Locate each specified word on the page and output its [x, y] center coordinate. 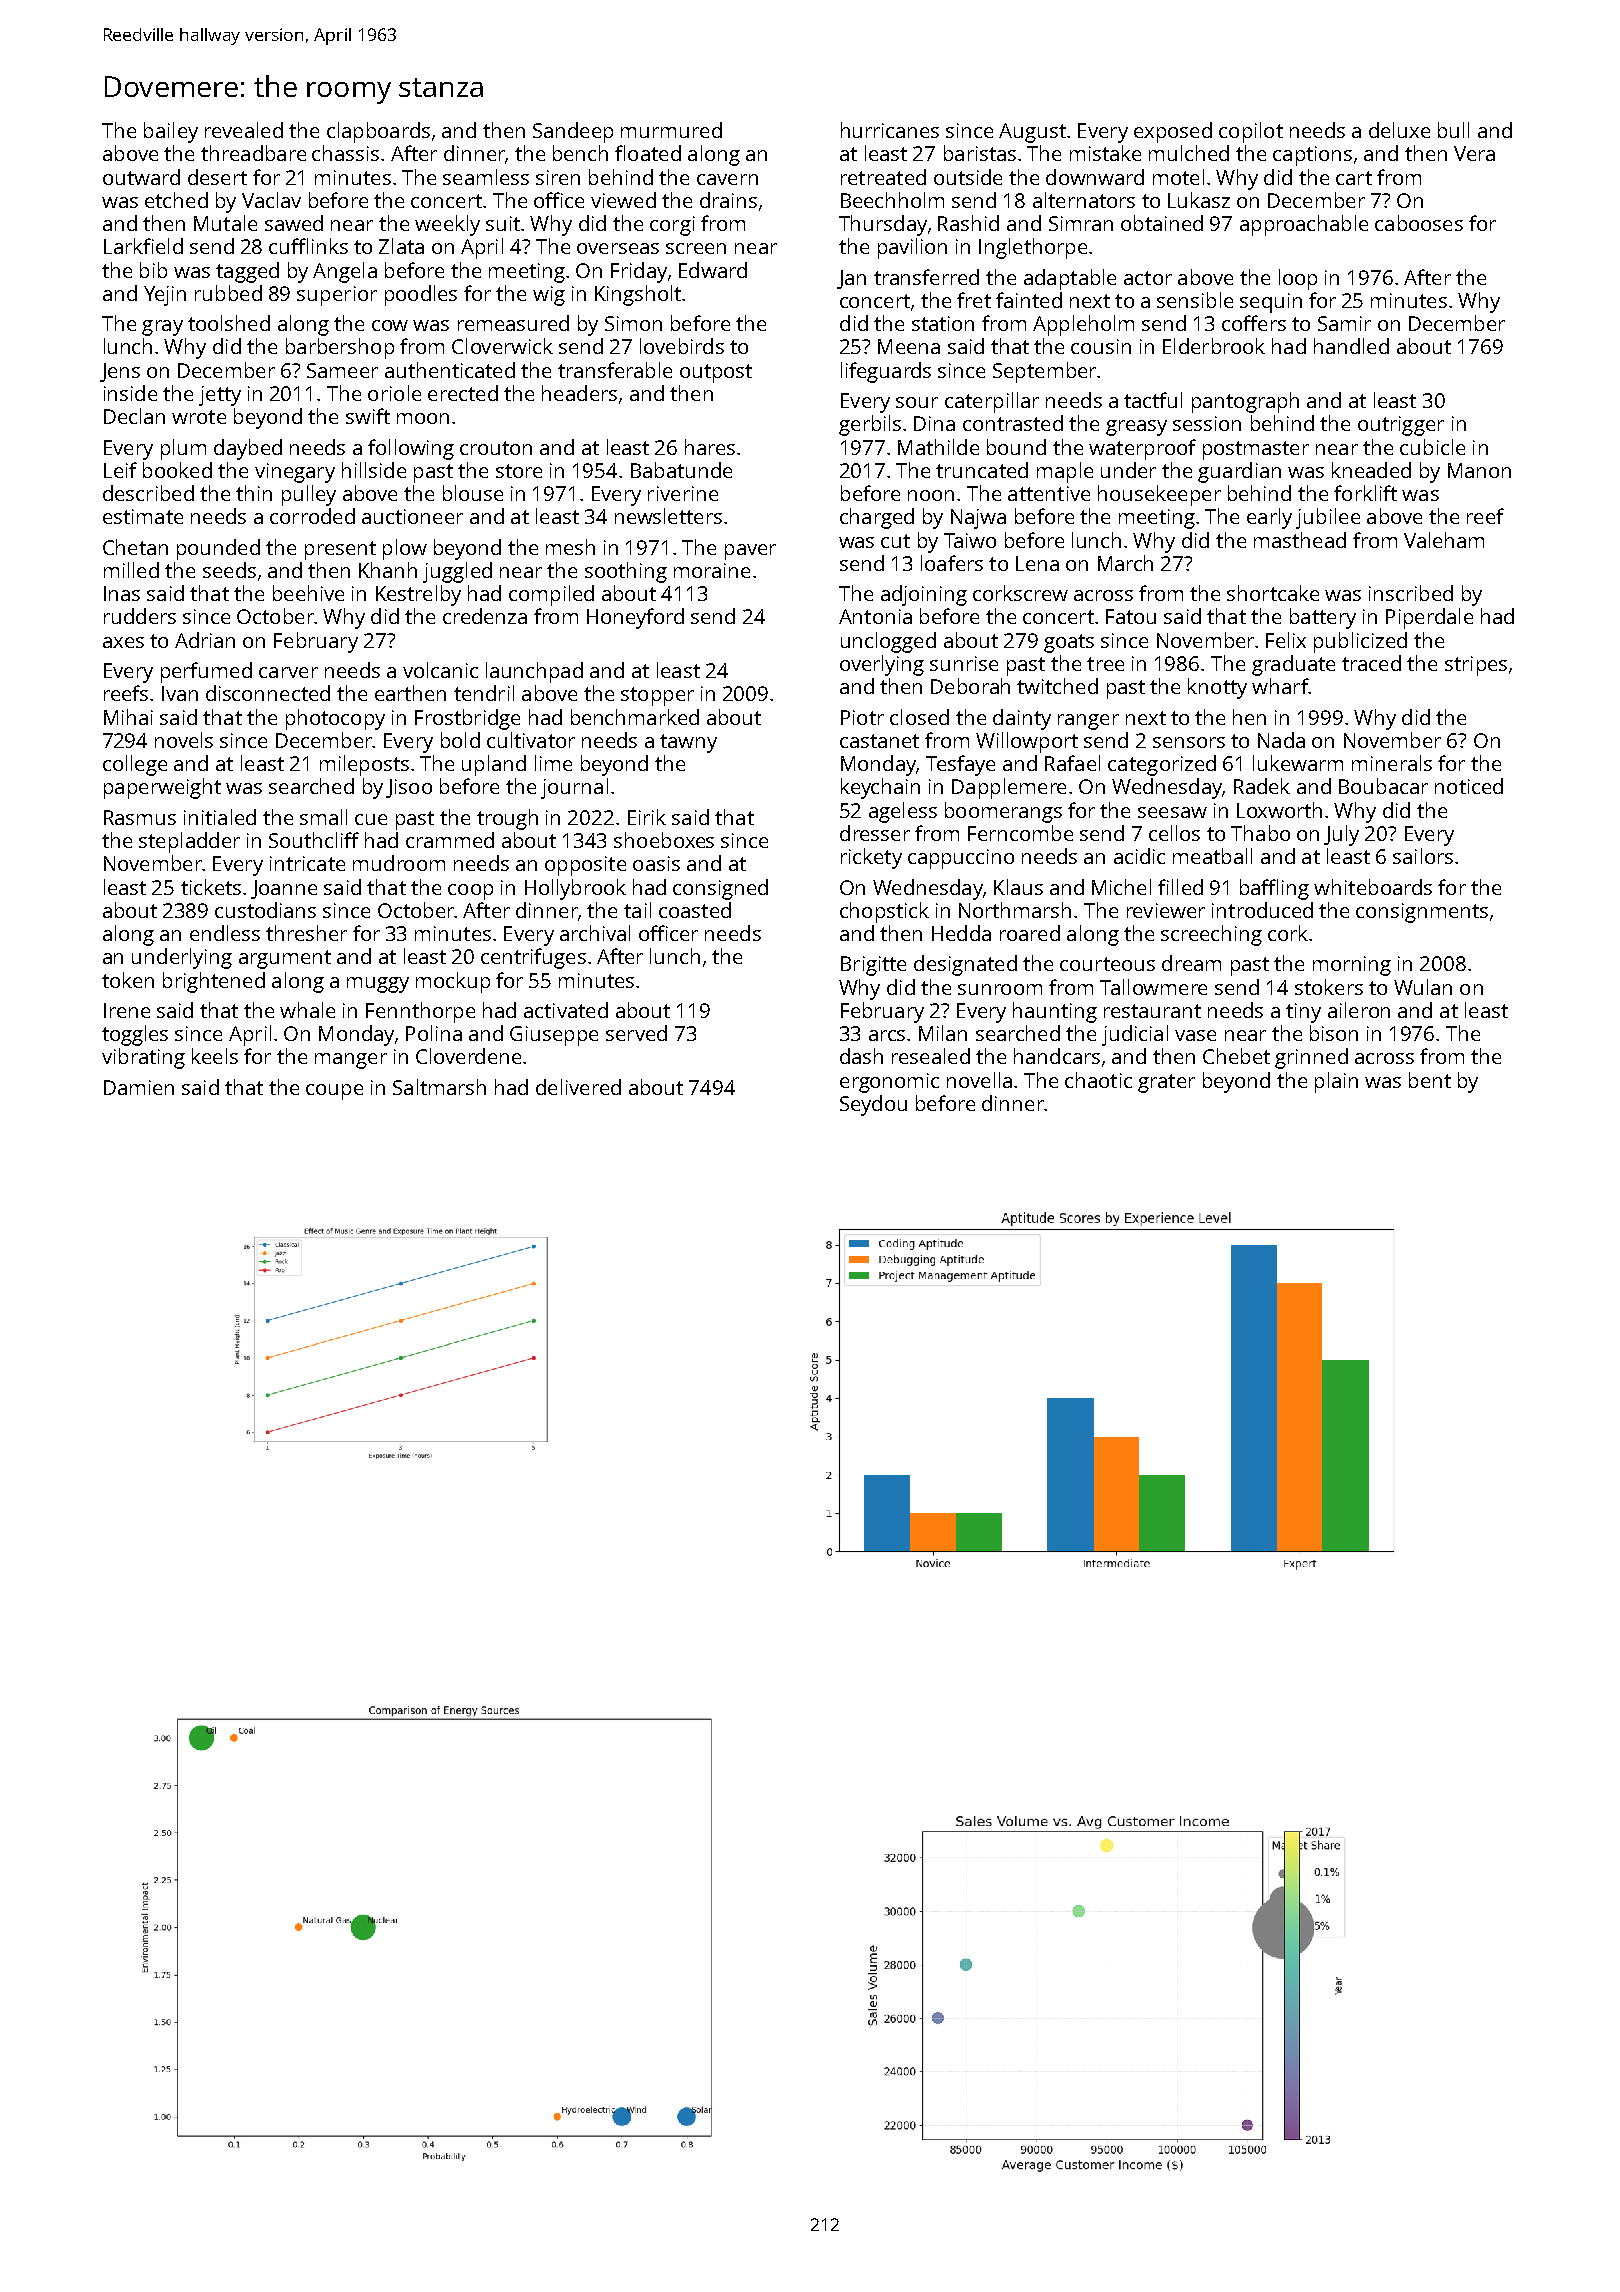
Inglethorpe [1033, 248]
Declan [134, 416]
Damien [139, 1087]
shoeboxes [664, 840]
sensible [1195, 300]
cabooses [1419, 223]
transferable [615, 370]
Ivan [180, 693]
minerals [1392, 763]
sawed [294, 223]
